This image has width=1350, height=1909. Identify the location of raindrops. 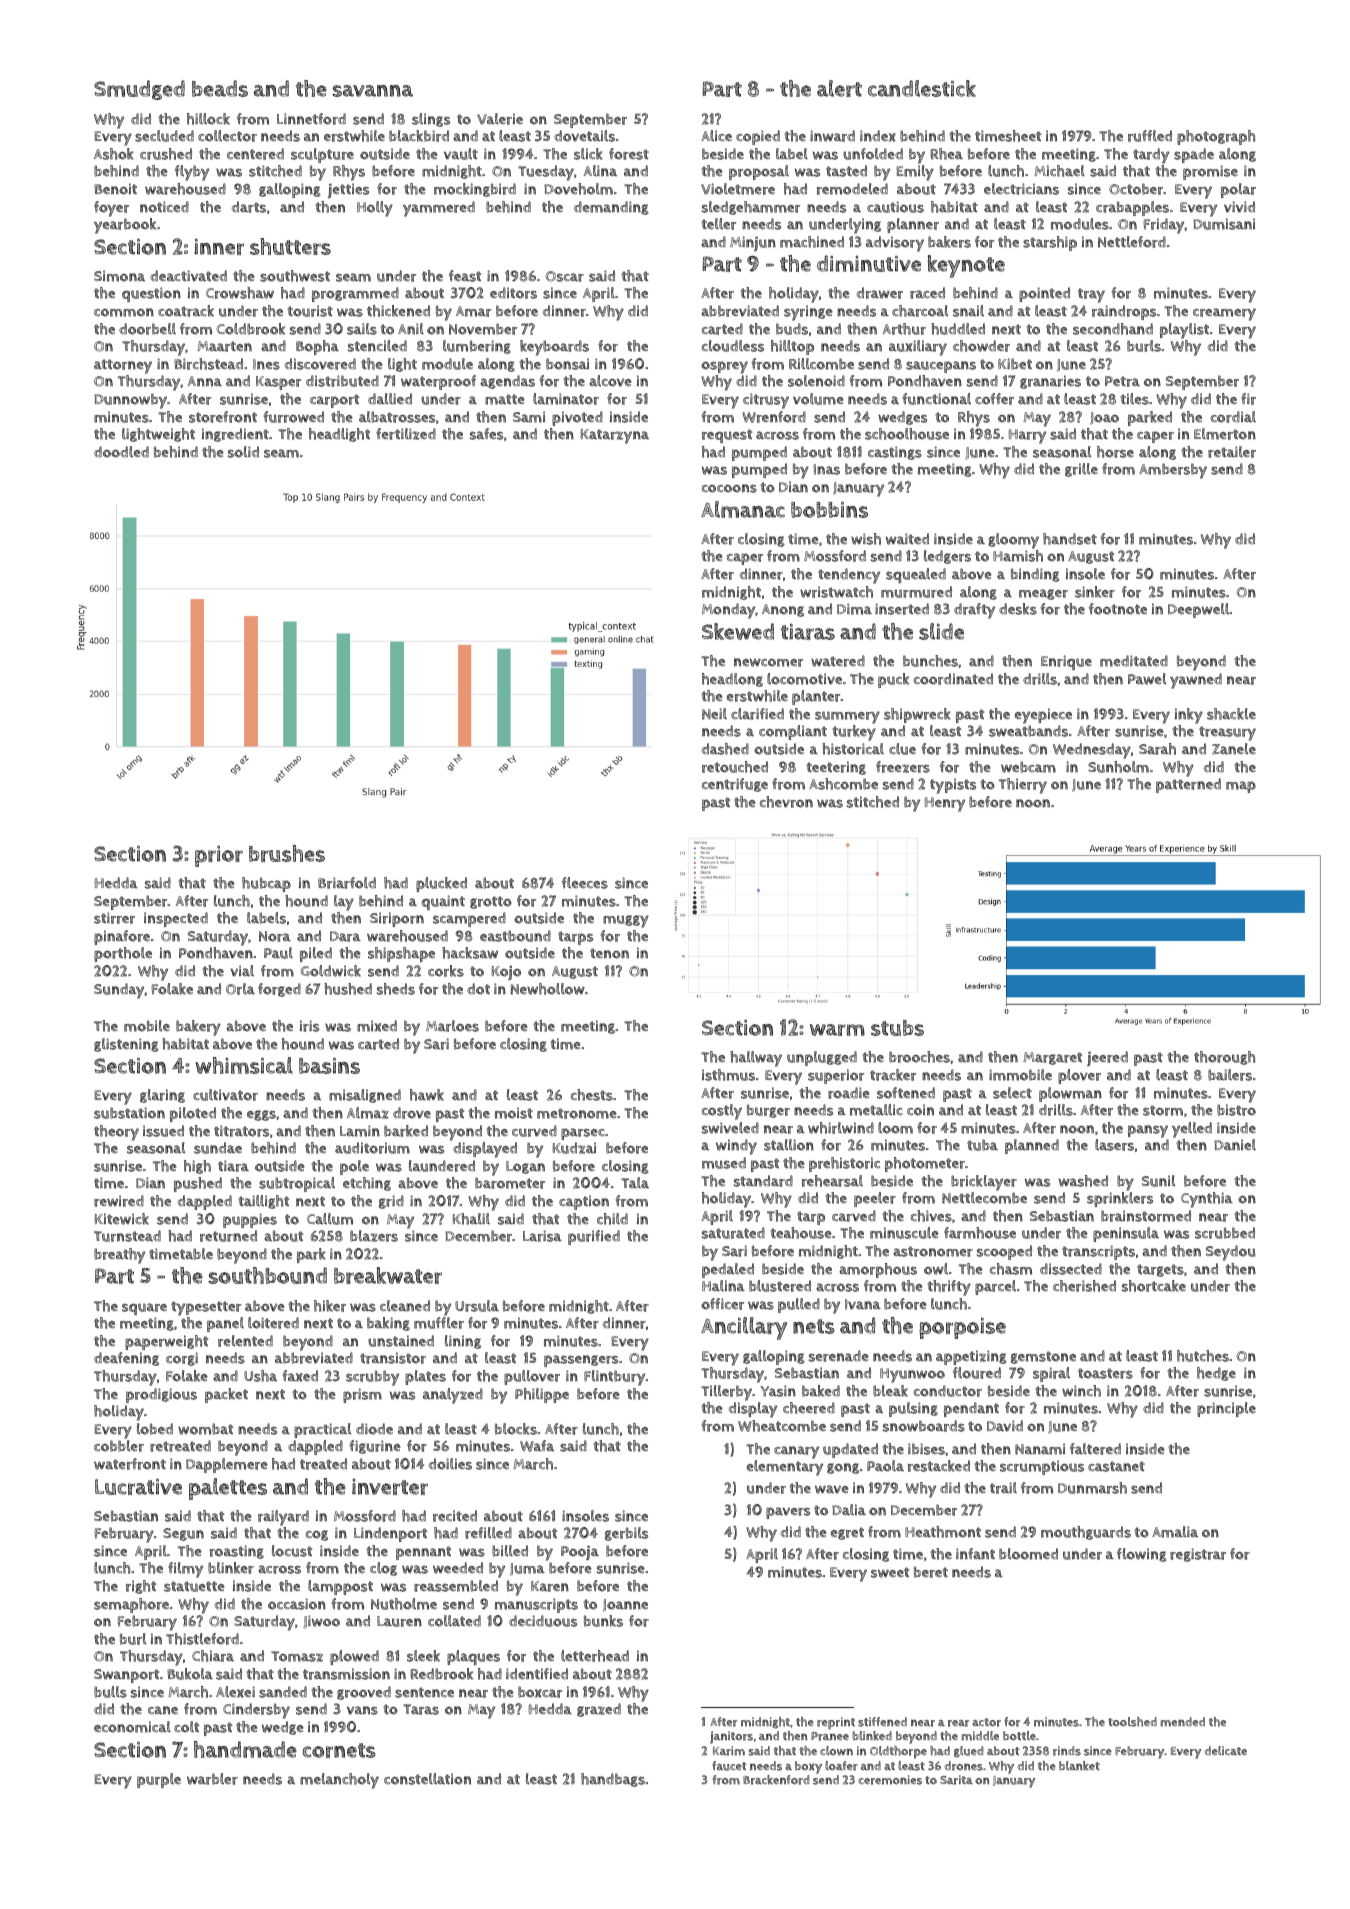
(1124, 312).
